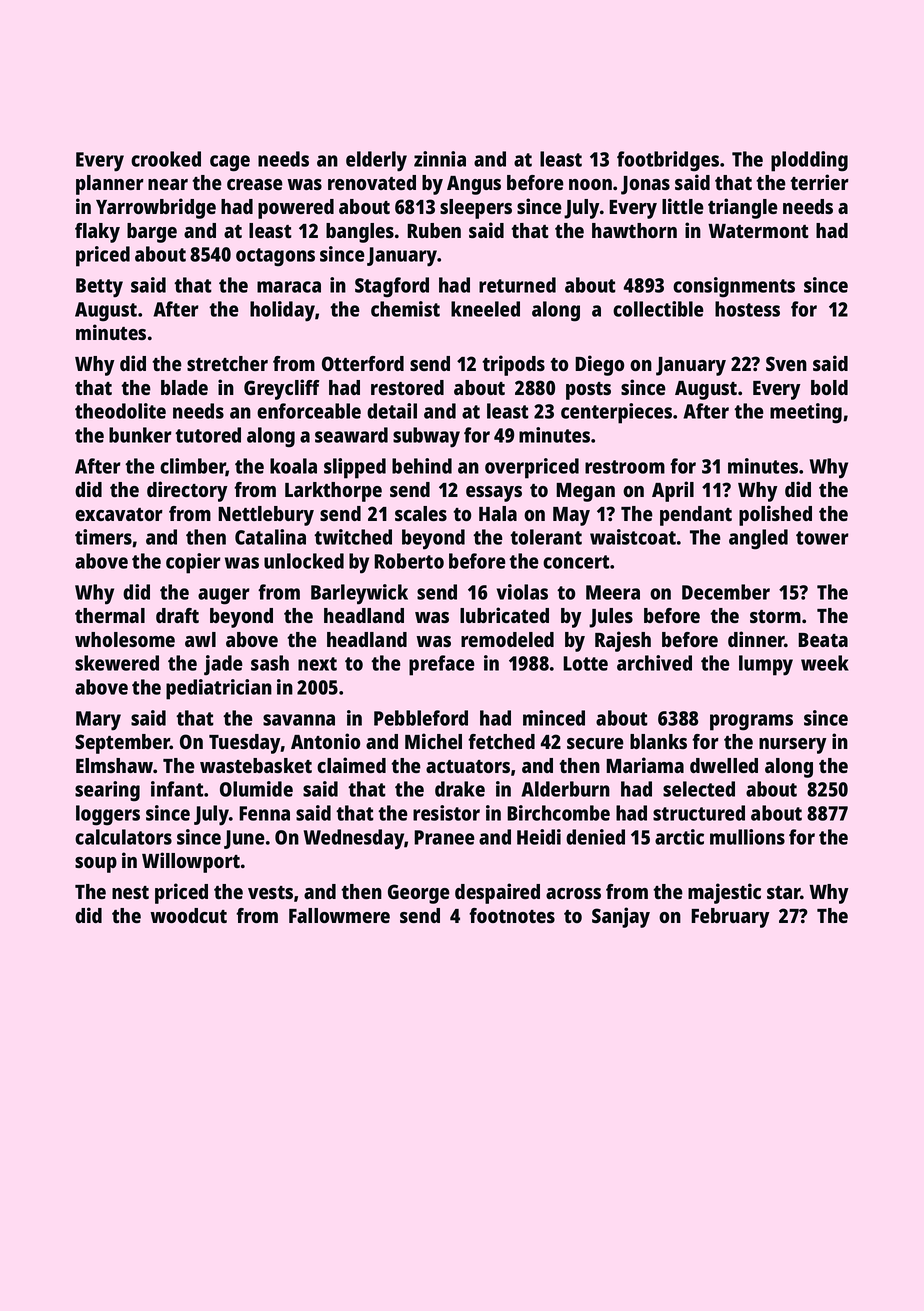 Image resolution: width=924 pixels, height=1311 pixels. I want to click on Catalina, so click(270, 537).
